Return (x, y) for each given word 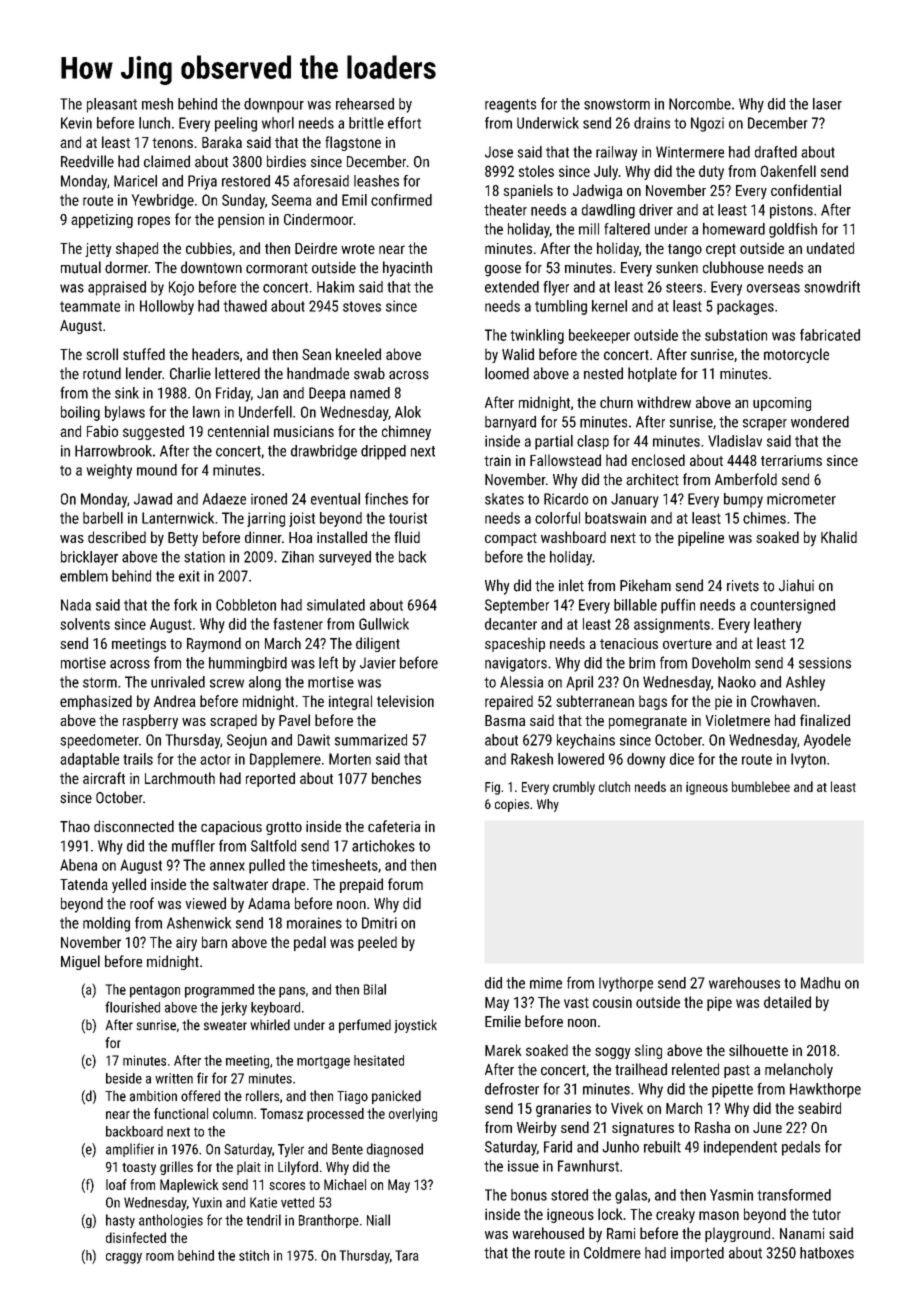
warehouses (744, 983)
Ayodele (827, 741)
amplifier (130, 1150)
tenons (172, 143)
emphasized (96, 702)
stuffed (144, 354)
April (579, 683)
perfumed (365, 1026)
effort (404, 123)
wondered (820, 422)
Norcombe (700, 104)
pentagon (155, 991)
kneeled (358, 354)
